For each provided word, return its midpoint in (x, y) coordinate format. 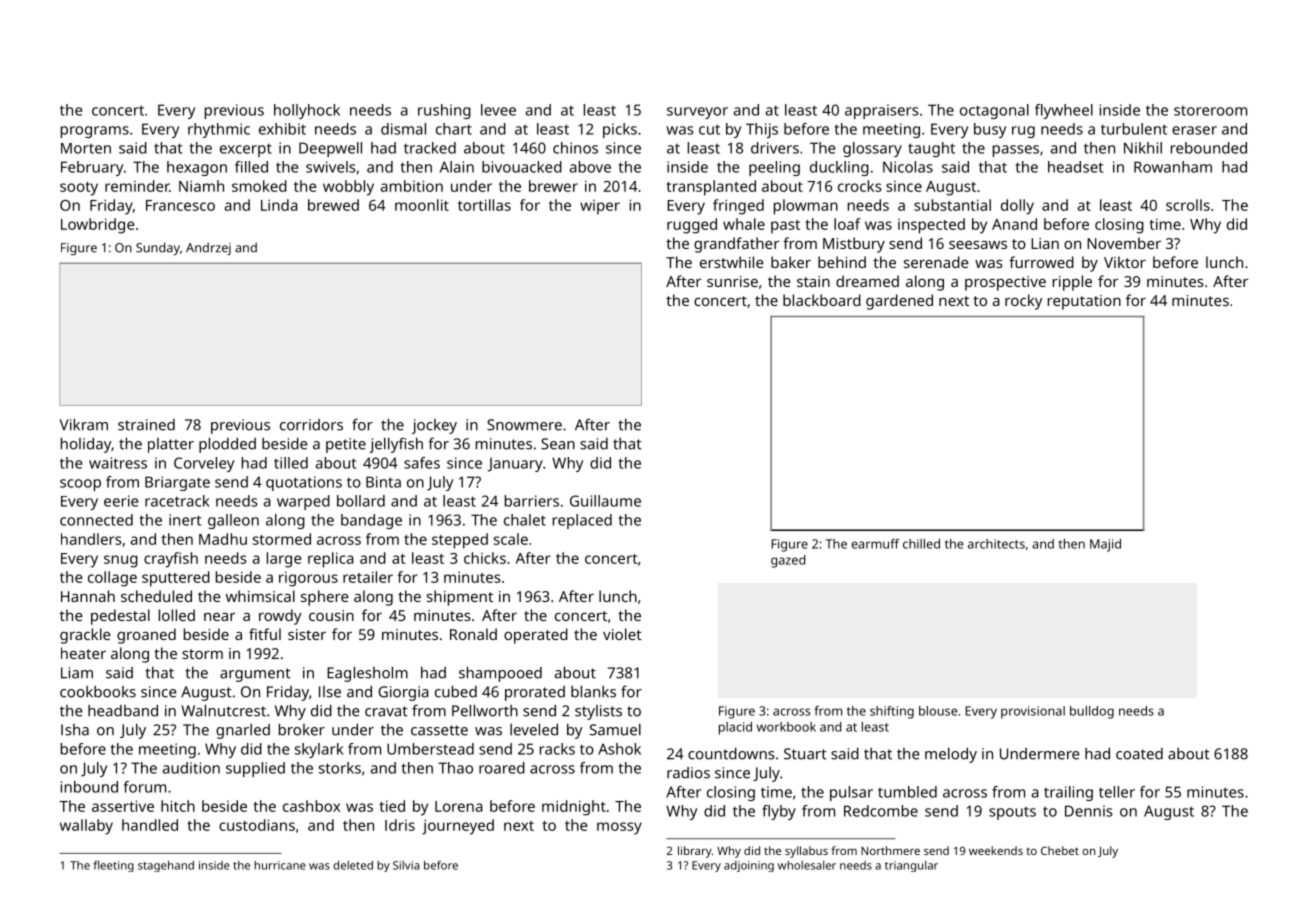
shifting (892, 712)
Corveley (204, 464)
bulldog (1092, 712)
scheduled (156, 596)
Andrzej (208, 249)
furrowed (1041, 262)
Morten (86, 148)
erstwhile (732, 262)
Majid (1105, 545)
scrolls (1188, 205)
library (695, 852)
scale (511, 539)
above (590, 167)
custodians (257, 825)
